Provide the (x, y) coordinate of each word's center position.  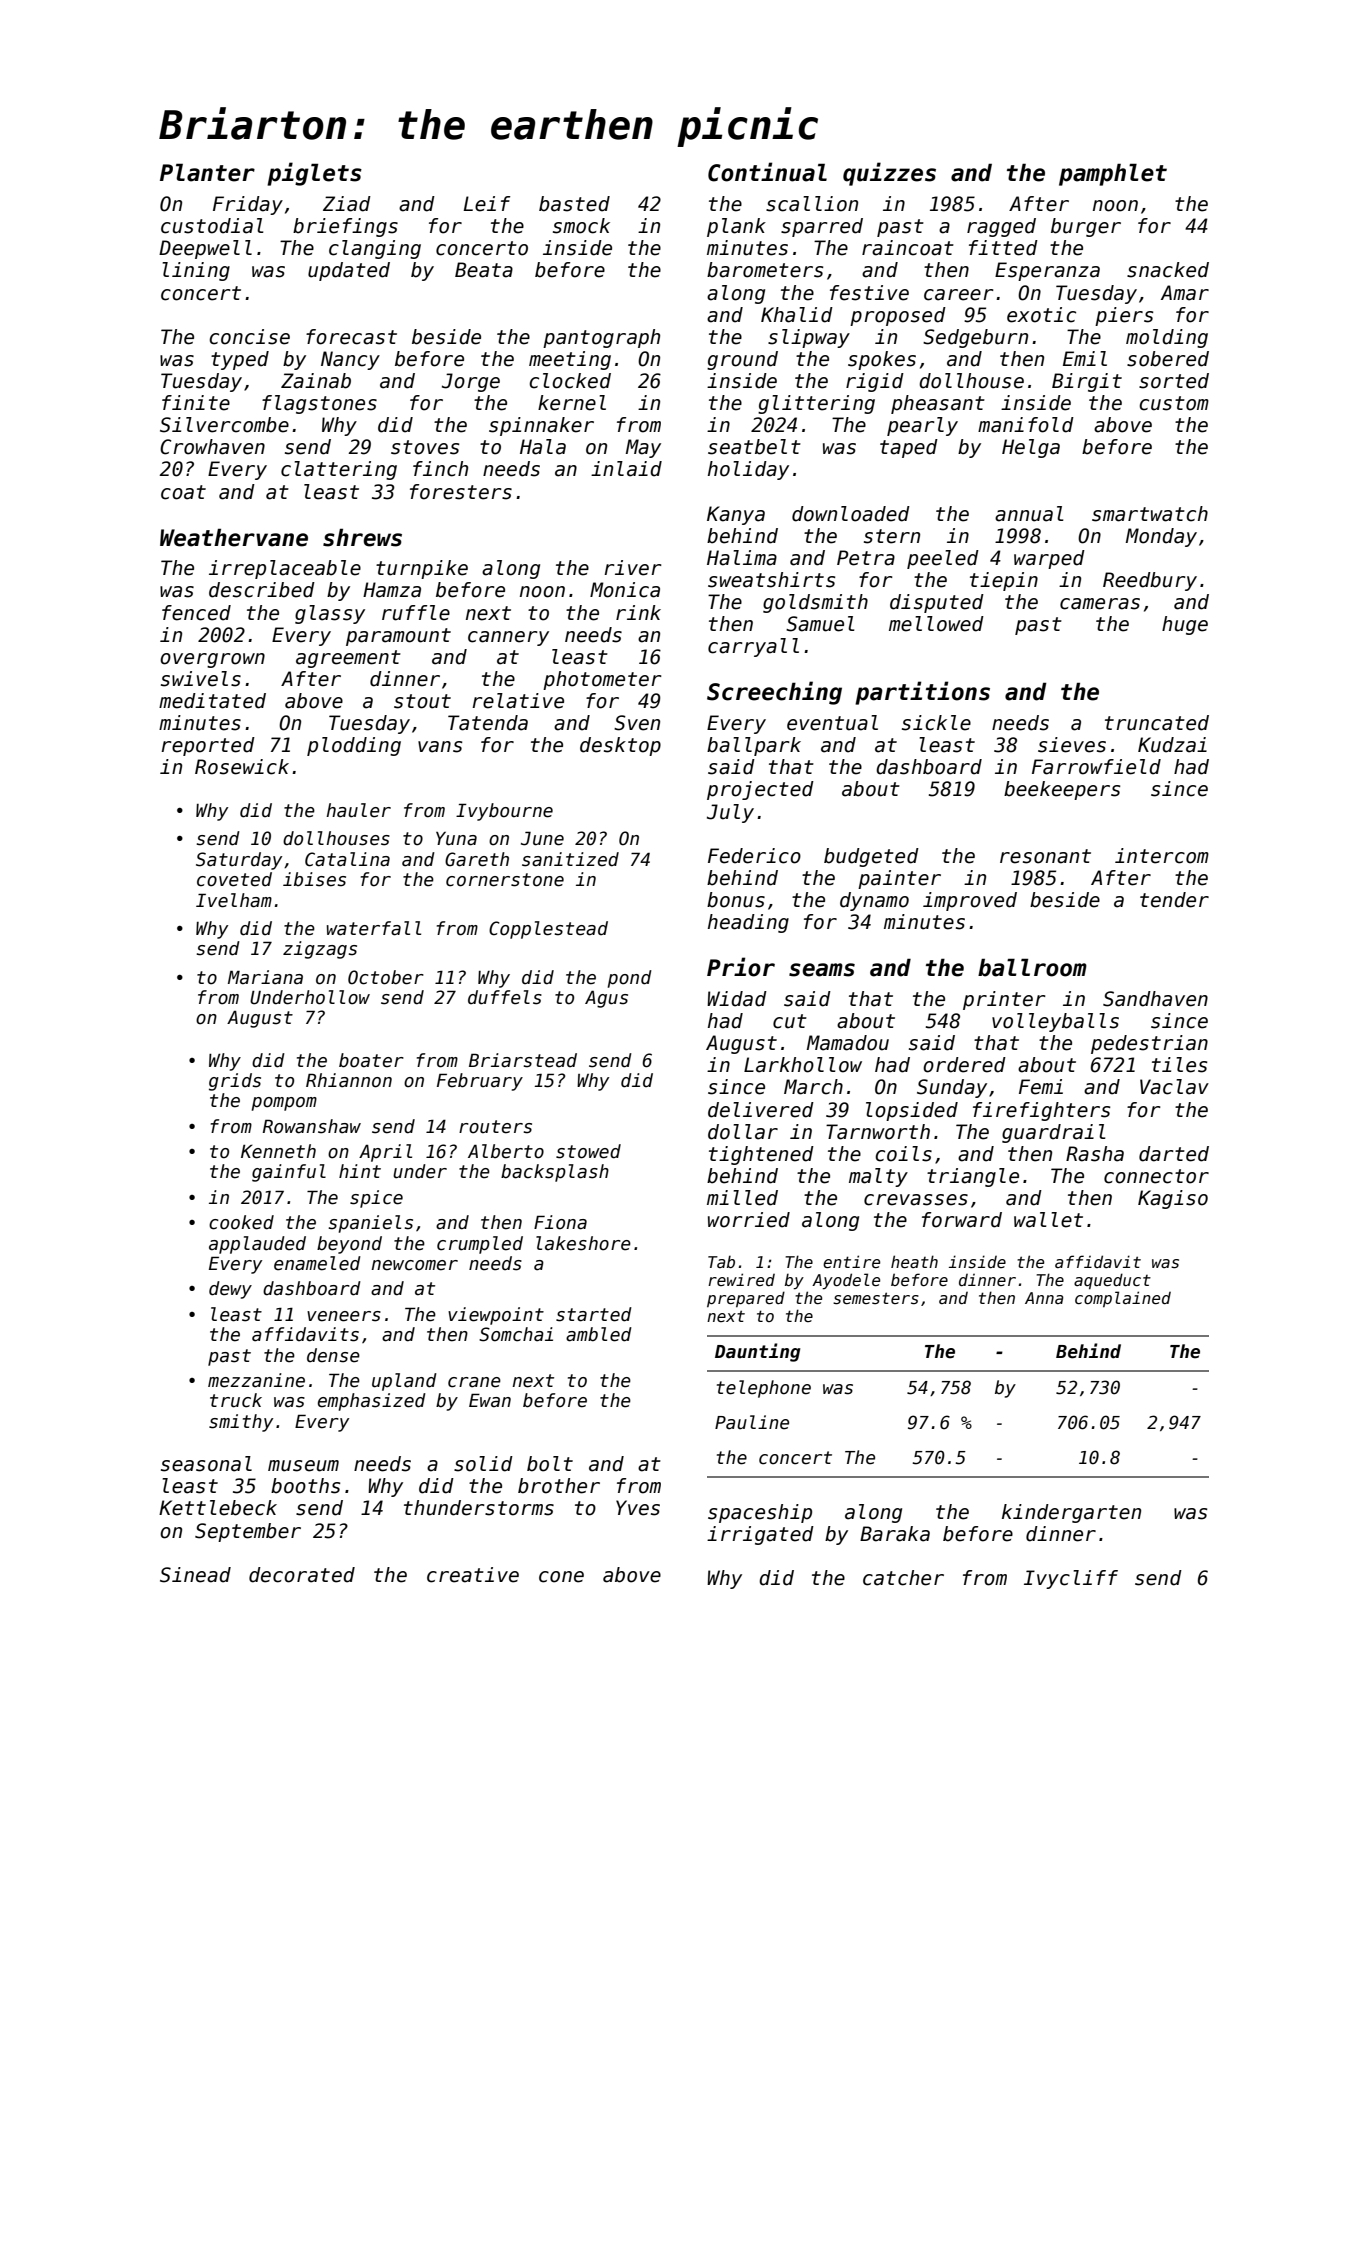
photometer (602, 680)
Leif (486, 204)
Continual (767, 172)
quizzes (889, 174)
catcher (903, 1578)
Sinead (195, 1575)
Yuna (456, 839)
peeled (943, 559)
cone (561, 1577)
